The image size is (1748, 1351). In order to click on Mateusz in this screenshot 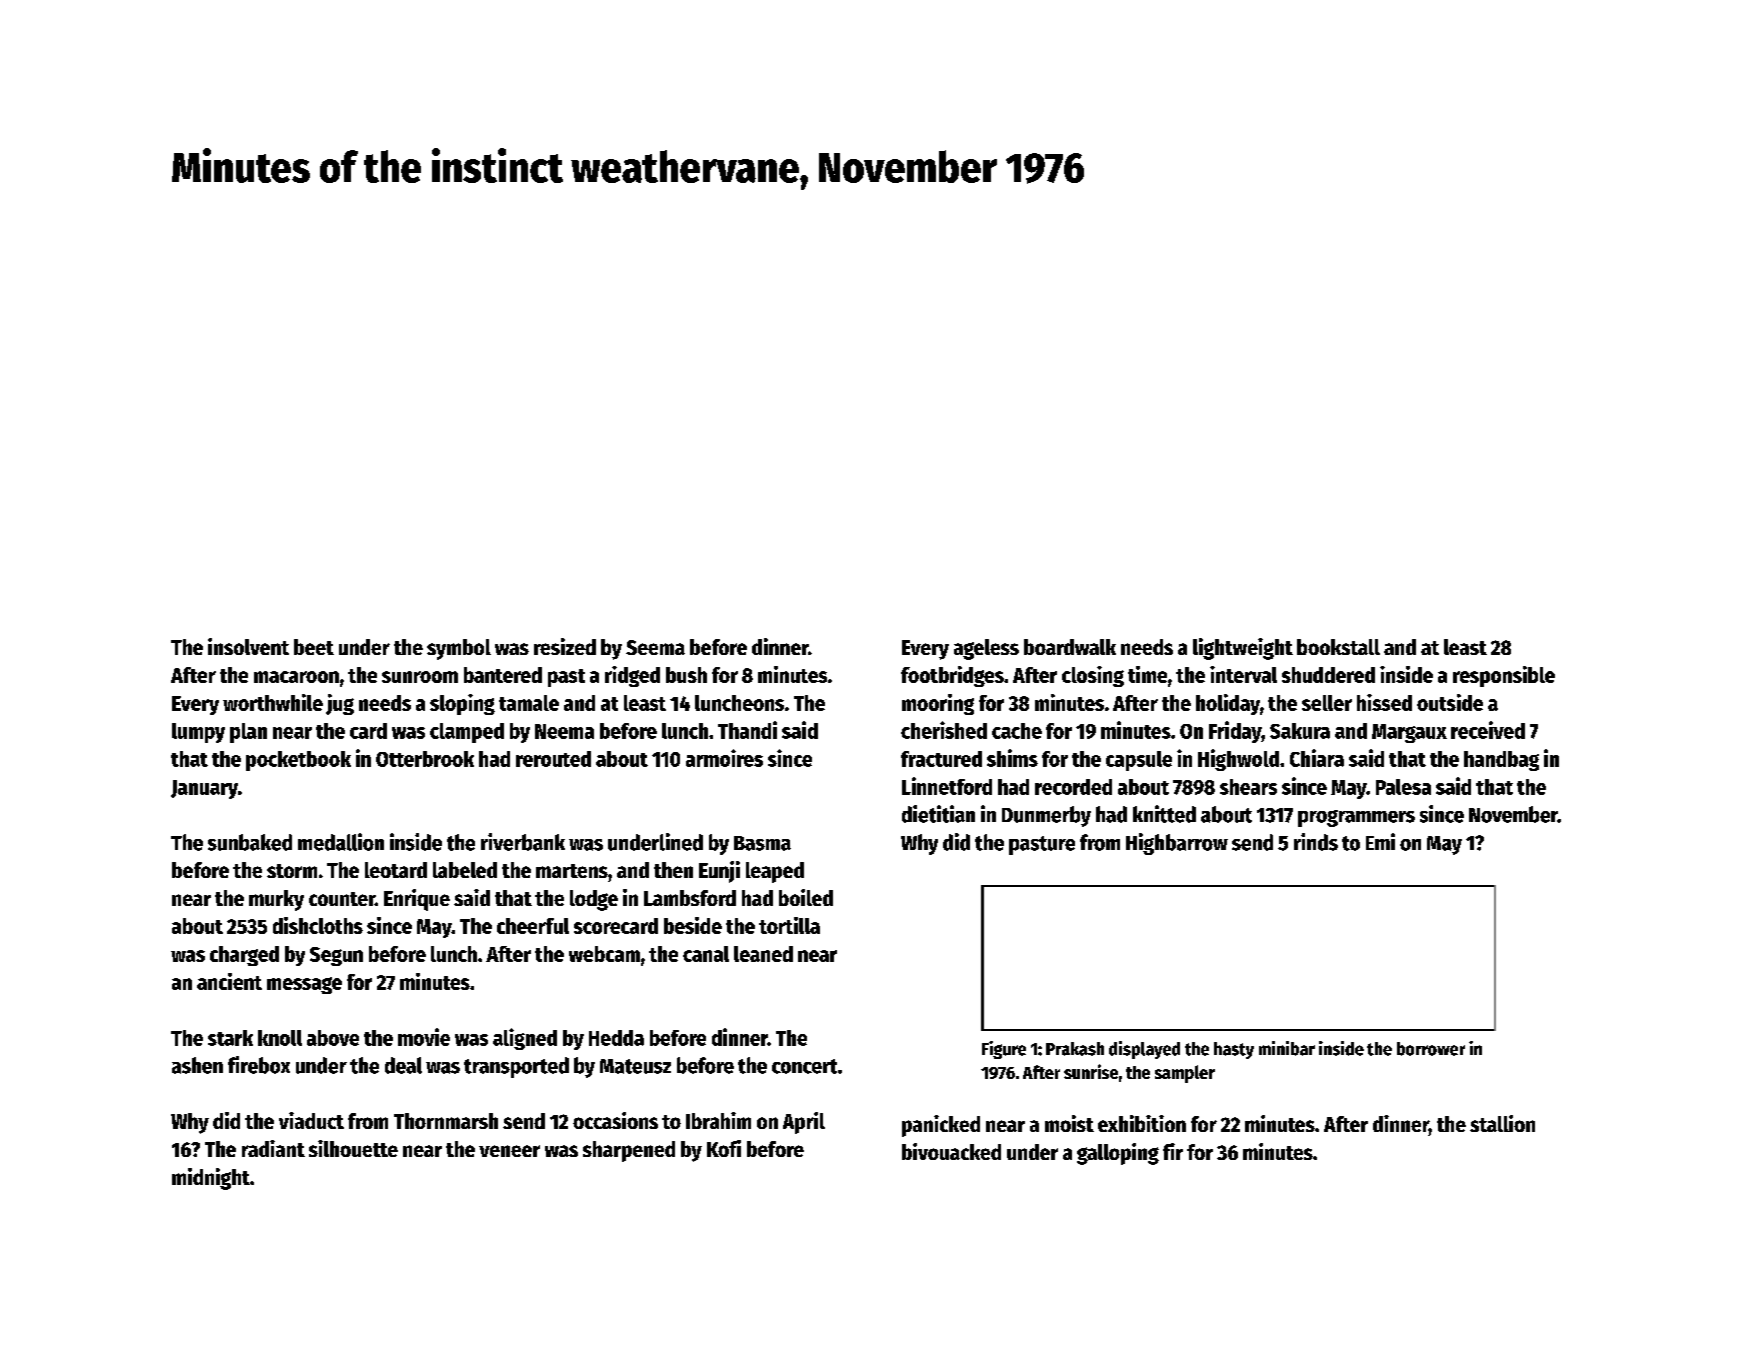, I will do `click(635, 1066)`.
